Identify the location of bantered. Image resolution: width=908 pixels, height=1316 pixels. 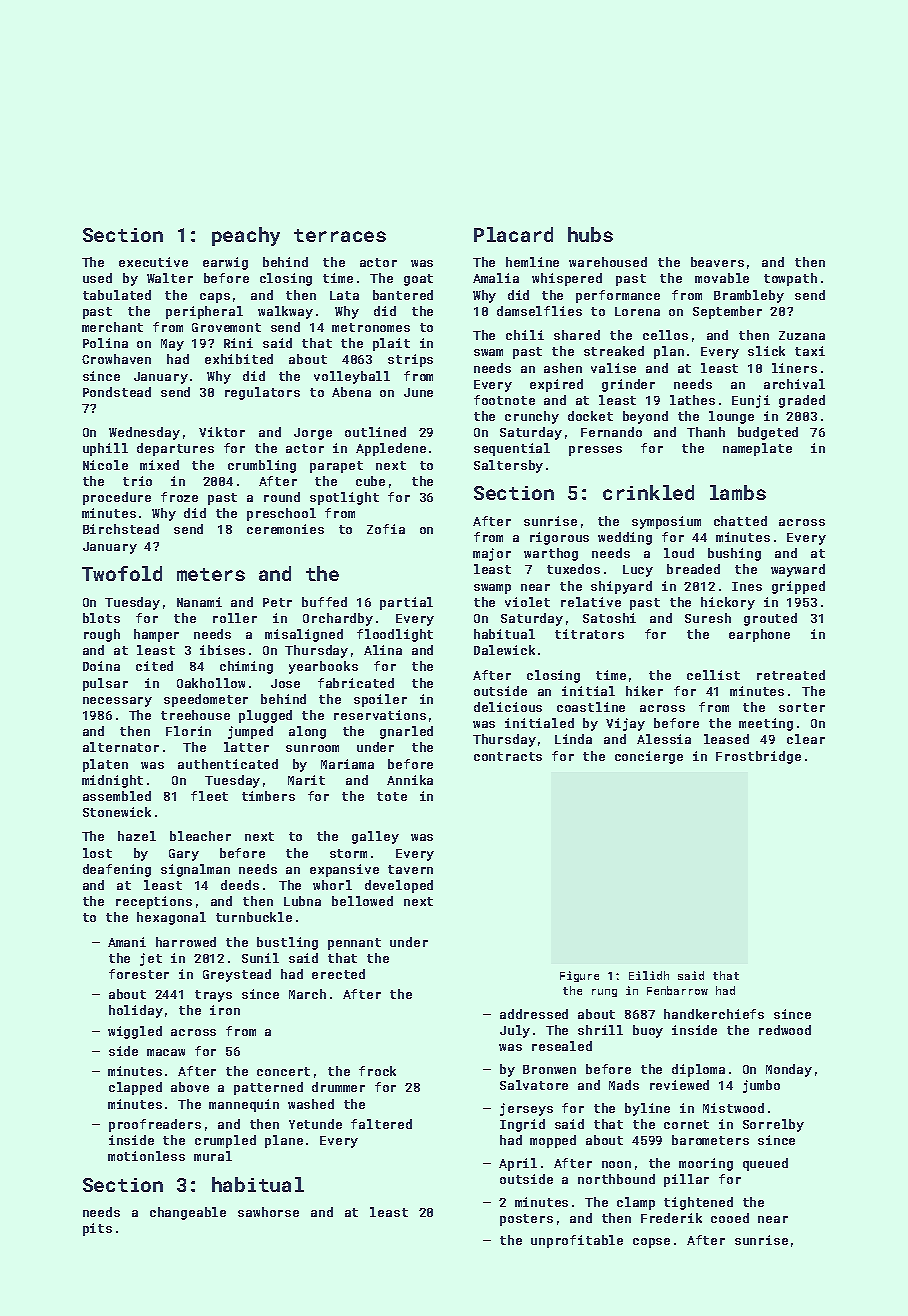
(403, 295).
